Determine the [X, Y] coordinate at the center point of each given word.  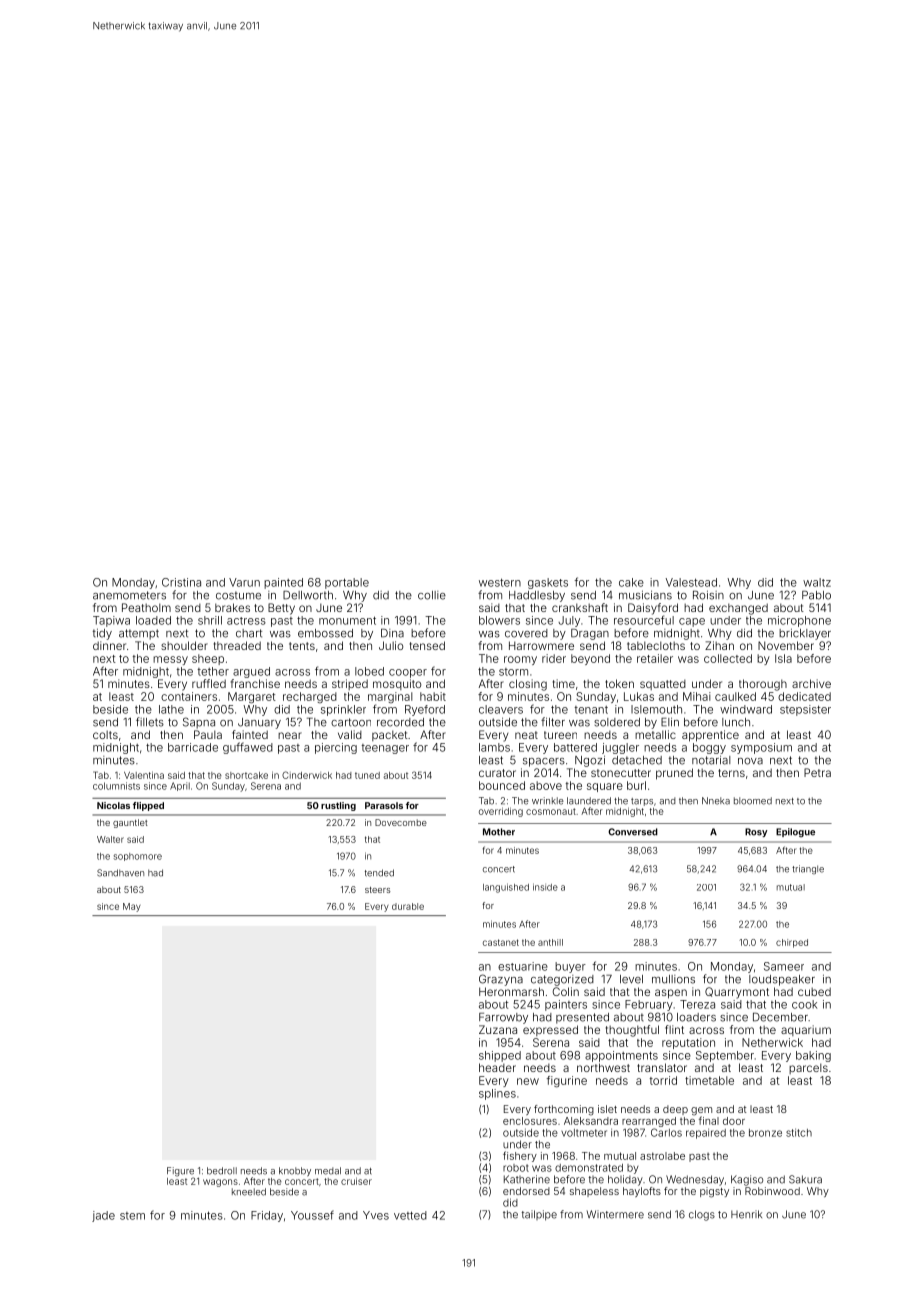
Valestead [691, 582]
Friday [267, 1216]
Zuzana [498, 1029]
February [649, 1005]
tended [379, 873]
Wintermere [615, 1214]
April [180, 786]
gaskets [548, 583]
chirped [792, 943]
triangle [808, 869]
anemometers [129, 595]
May [132, 907]
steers [378, 890]
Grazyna [501, 980]
